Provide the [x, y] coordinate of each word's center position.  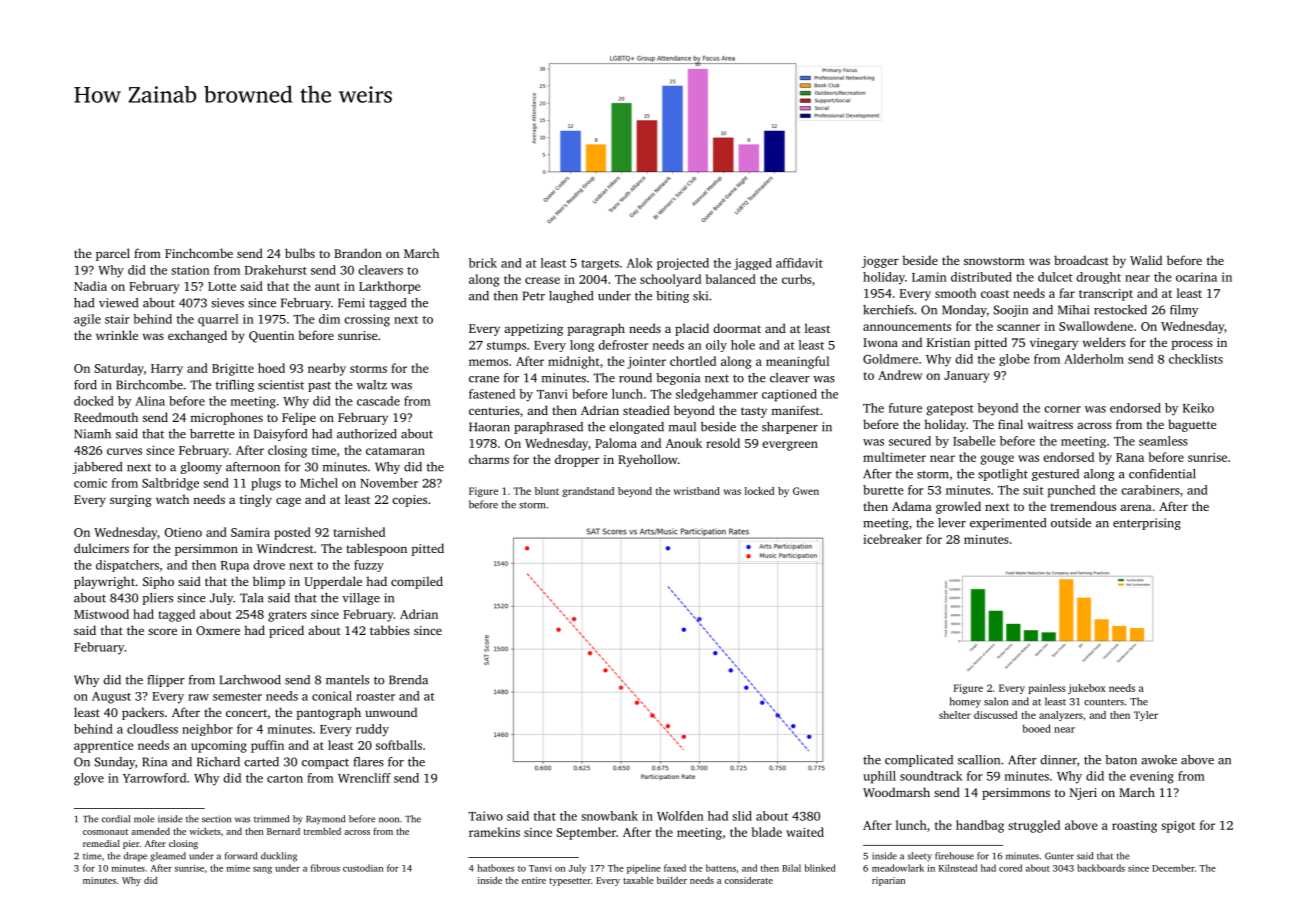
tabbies [390, 630]
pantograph [328, 713]
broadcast [1081, 260]
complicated [919, 761]
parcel [113, 254]
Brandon [358, 253]
